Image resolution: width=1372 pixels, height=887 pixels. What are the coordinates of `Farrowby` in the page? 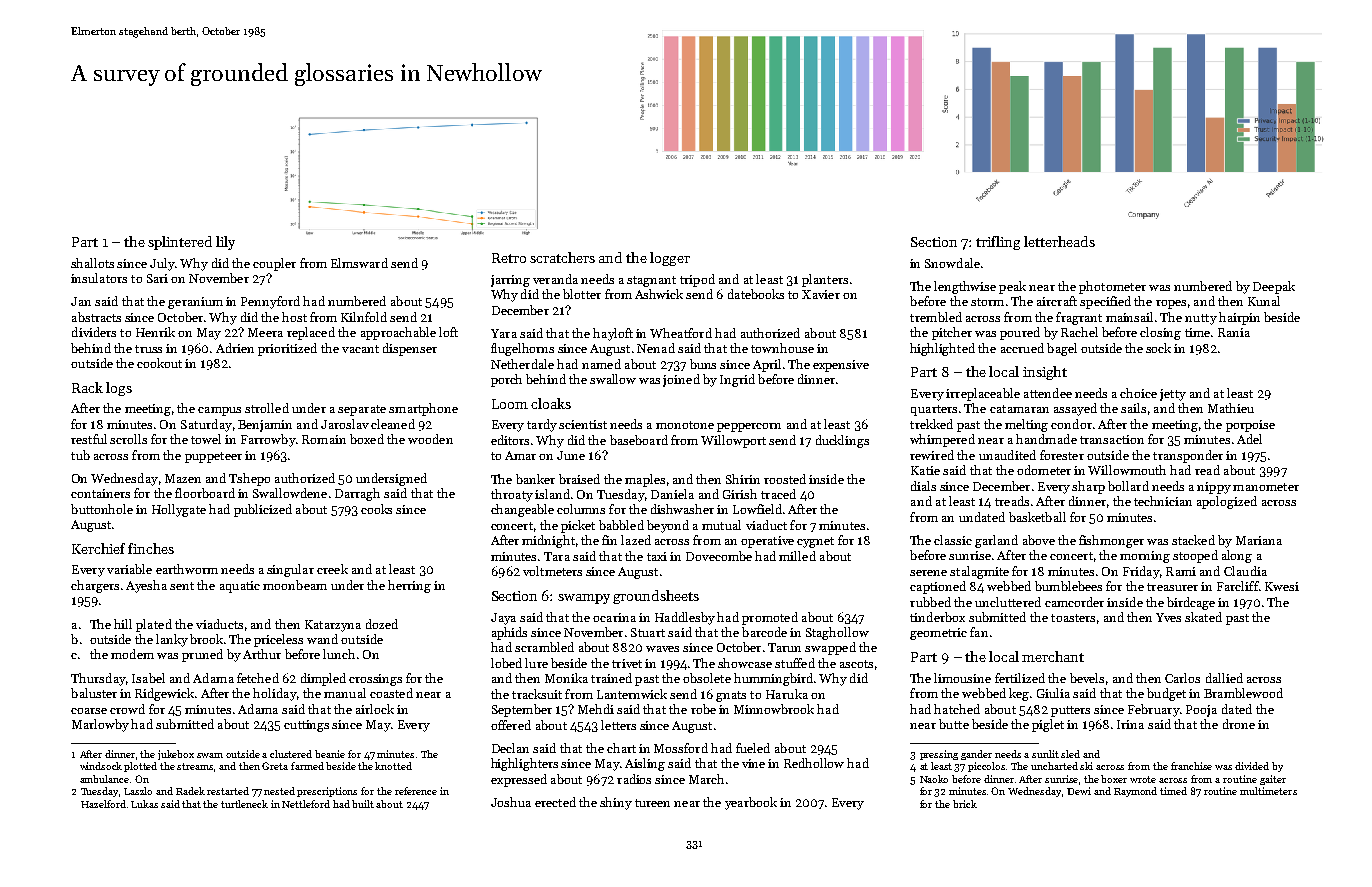 It's located at (268, 440).
